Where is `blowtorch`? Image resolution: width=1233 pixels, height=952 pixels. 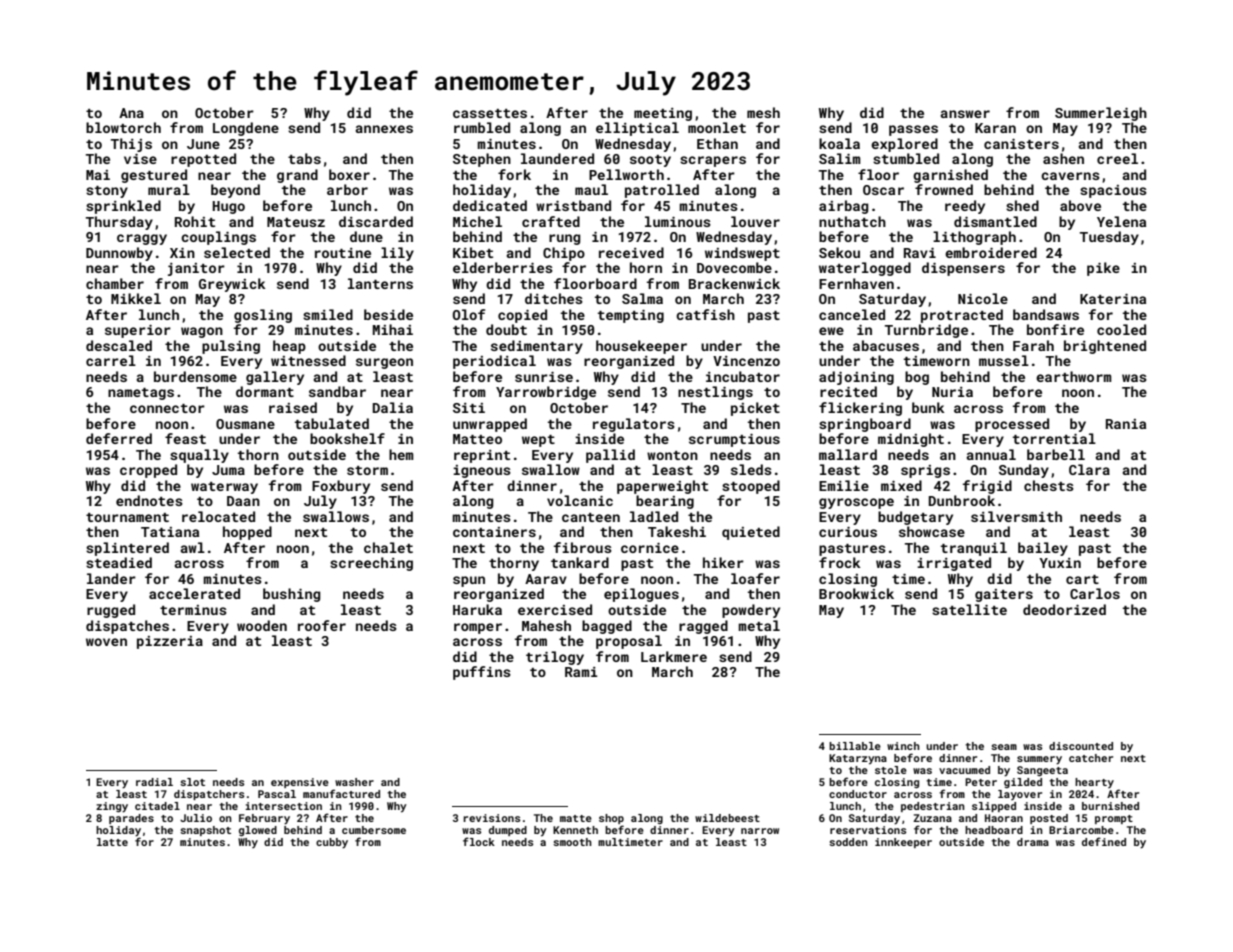
blowtorch is located at coordinates (123, 127).
